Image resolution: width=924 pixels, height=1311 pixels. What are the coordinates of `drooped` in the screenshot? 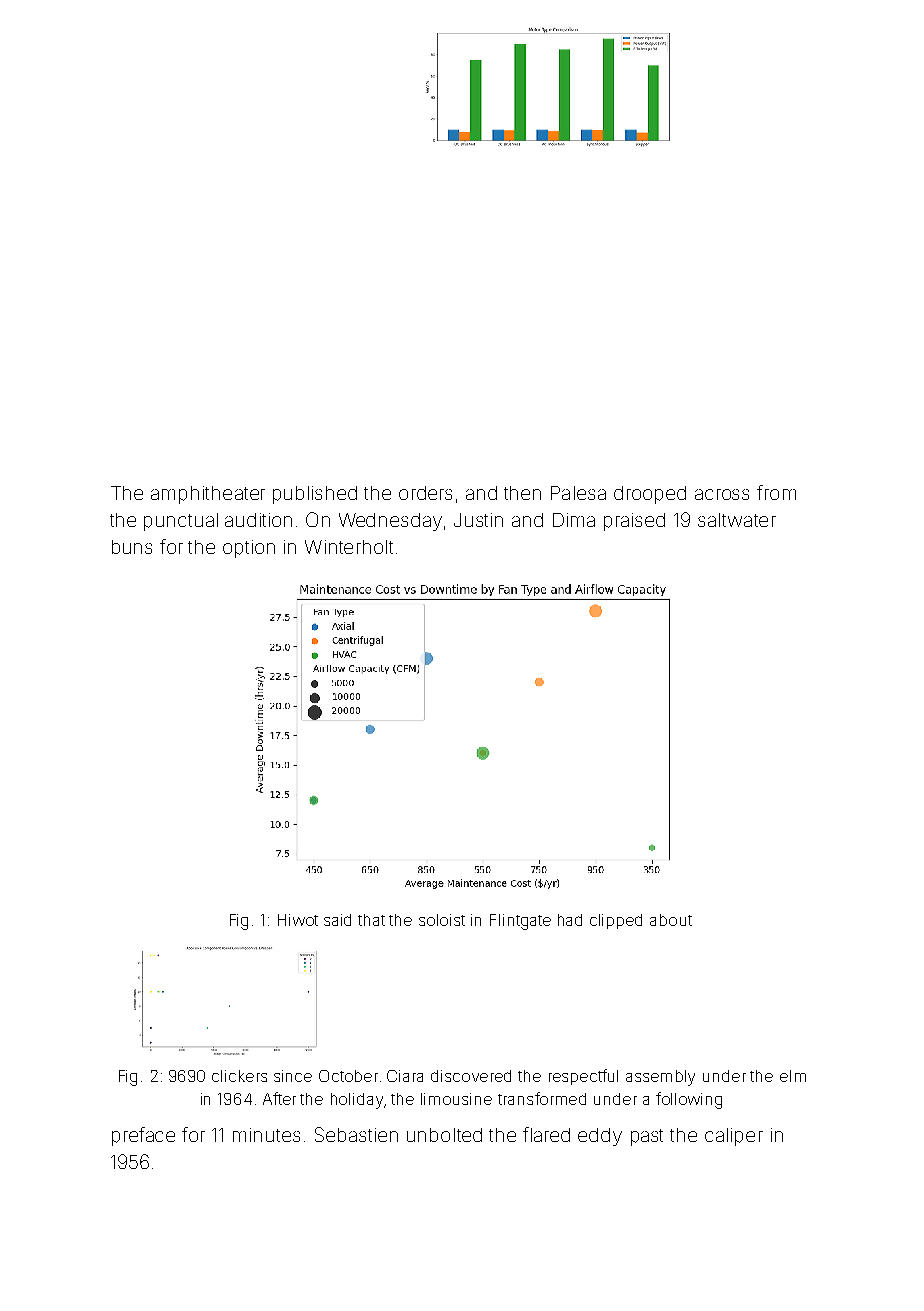 It's located at (650, 495).
